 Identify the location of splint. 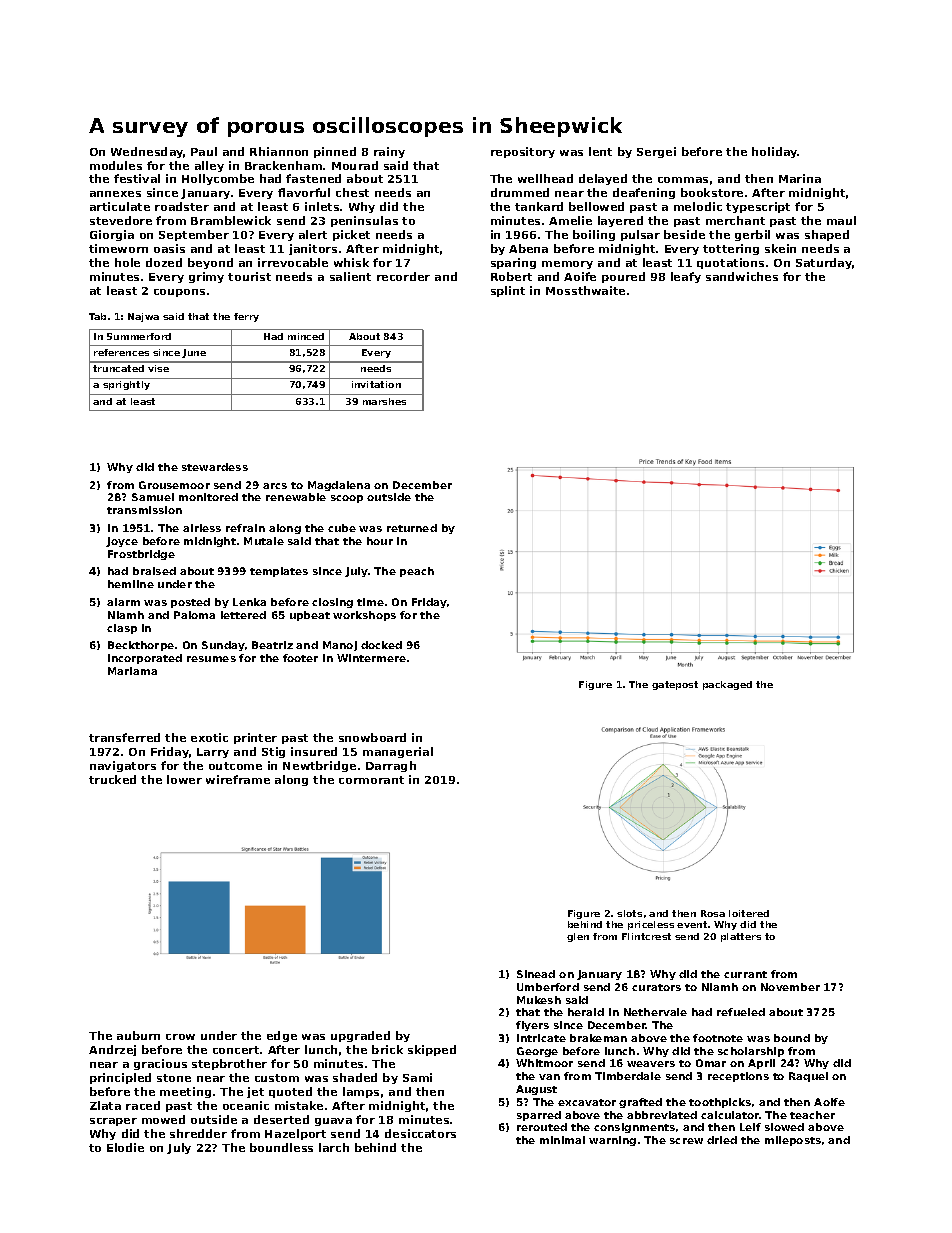
(508, 291).
